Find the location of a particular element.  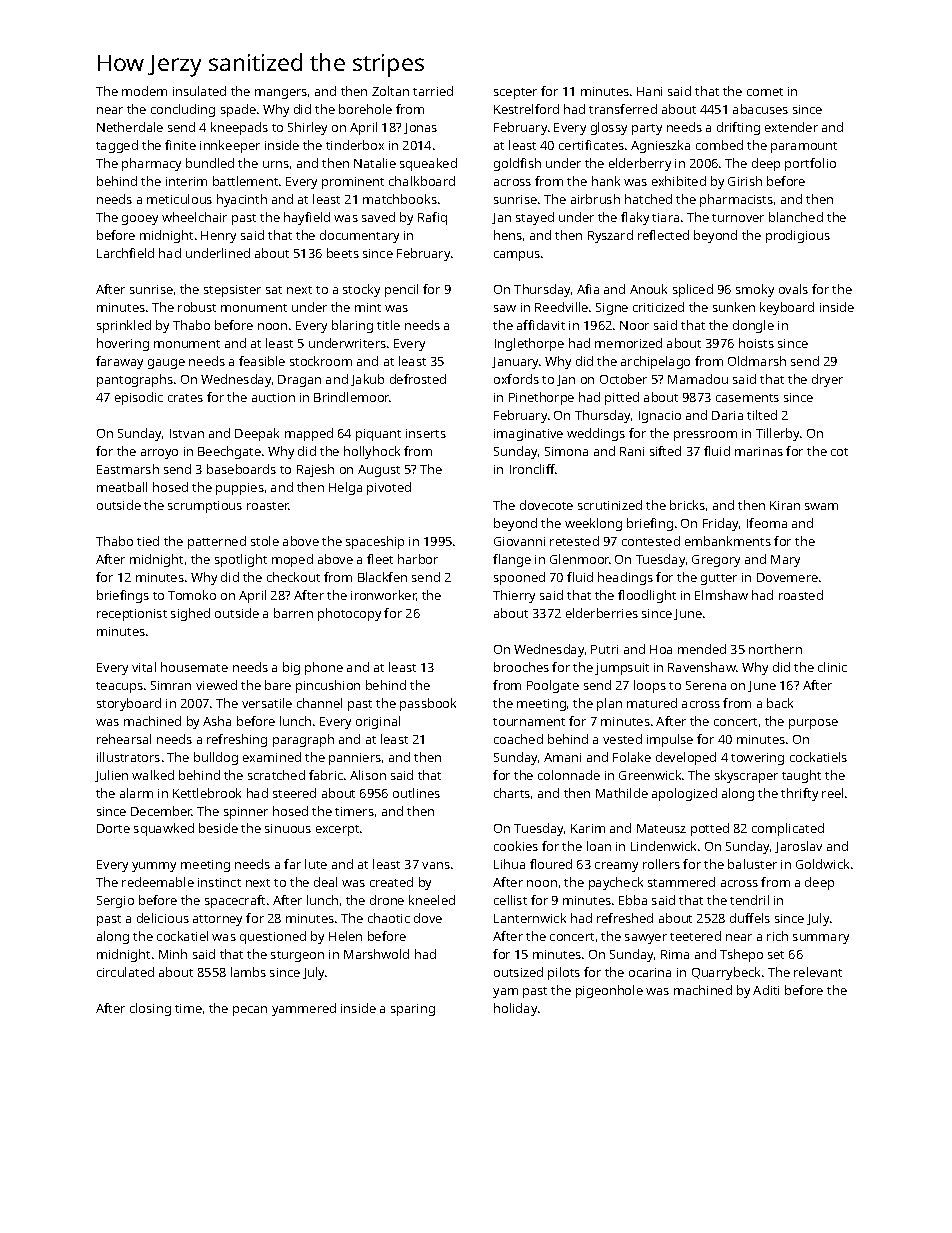

pigeonhole is located at coordinates (609, 991).
